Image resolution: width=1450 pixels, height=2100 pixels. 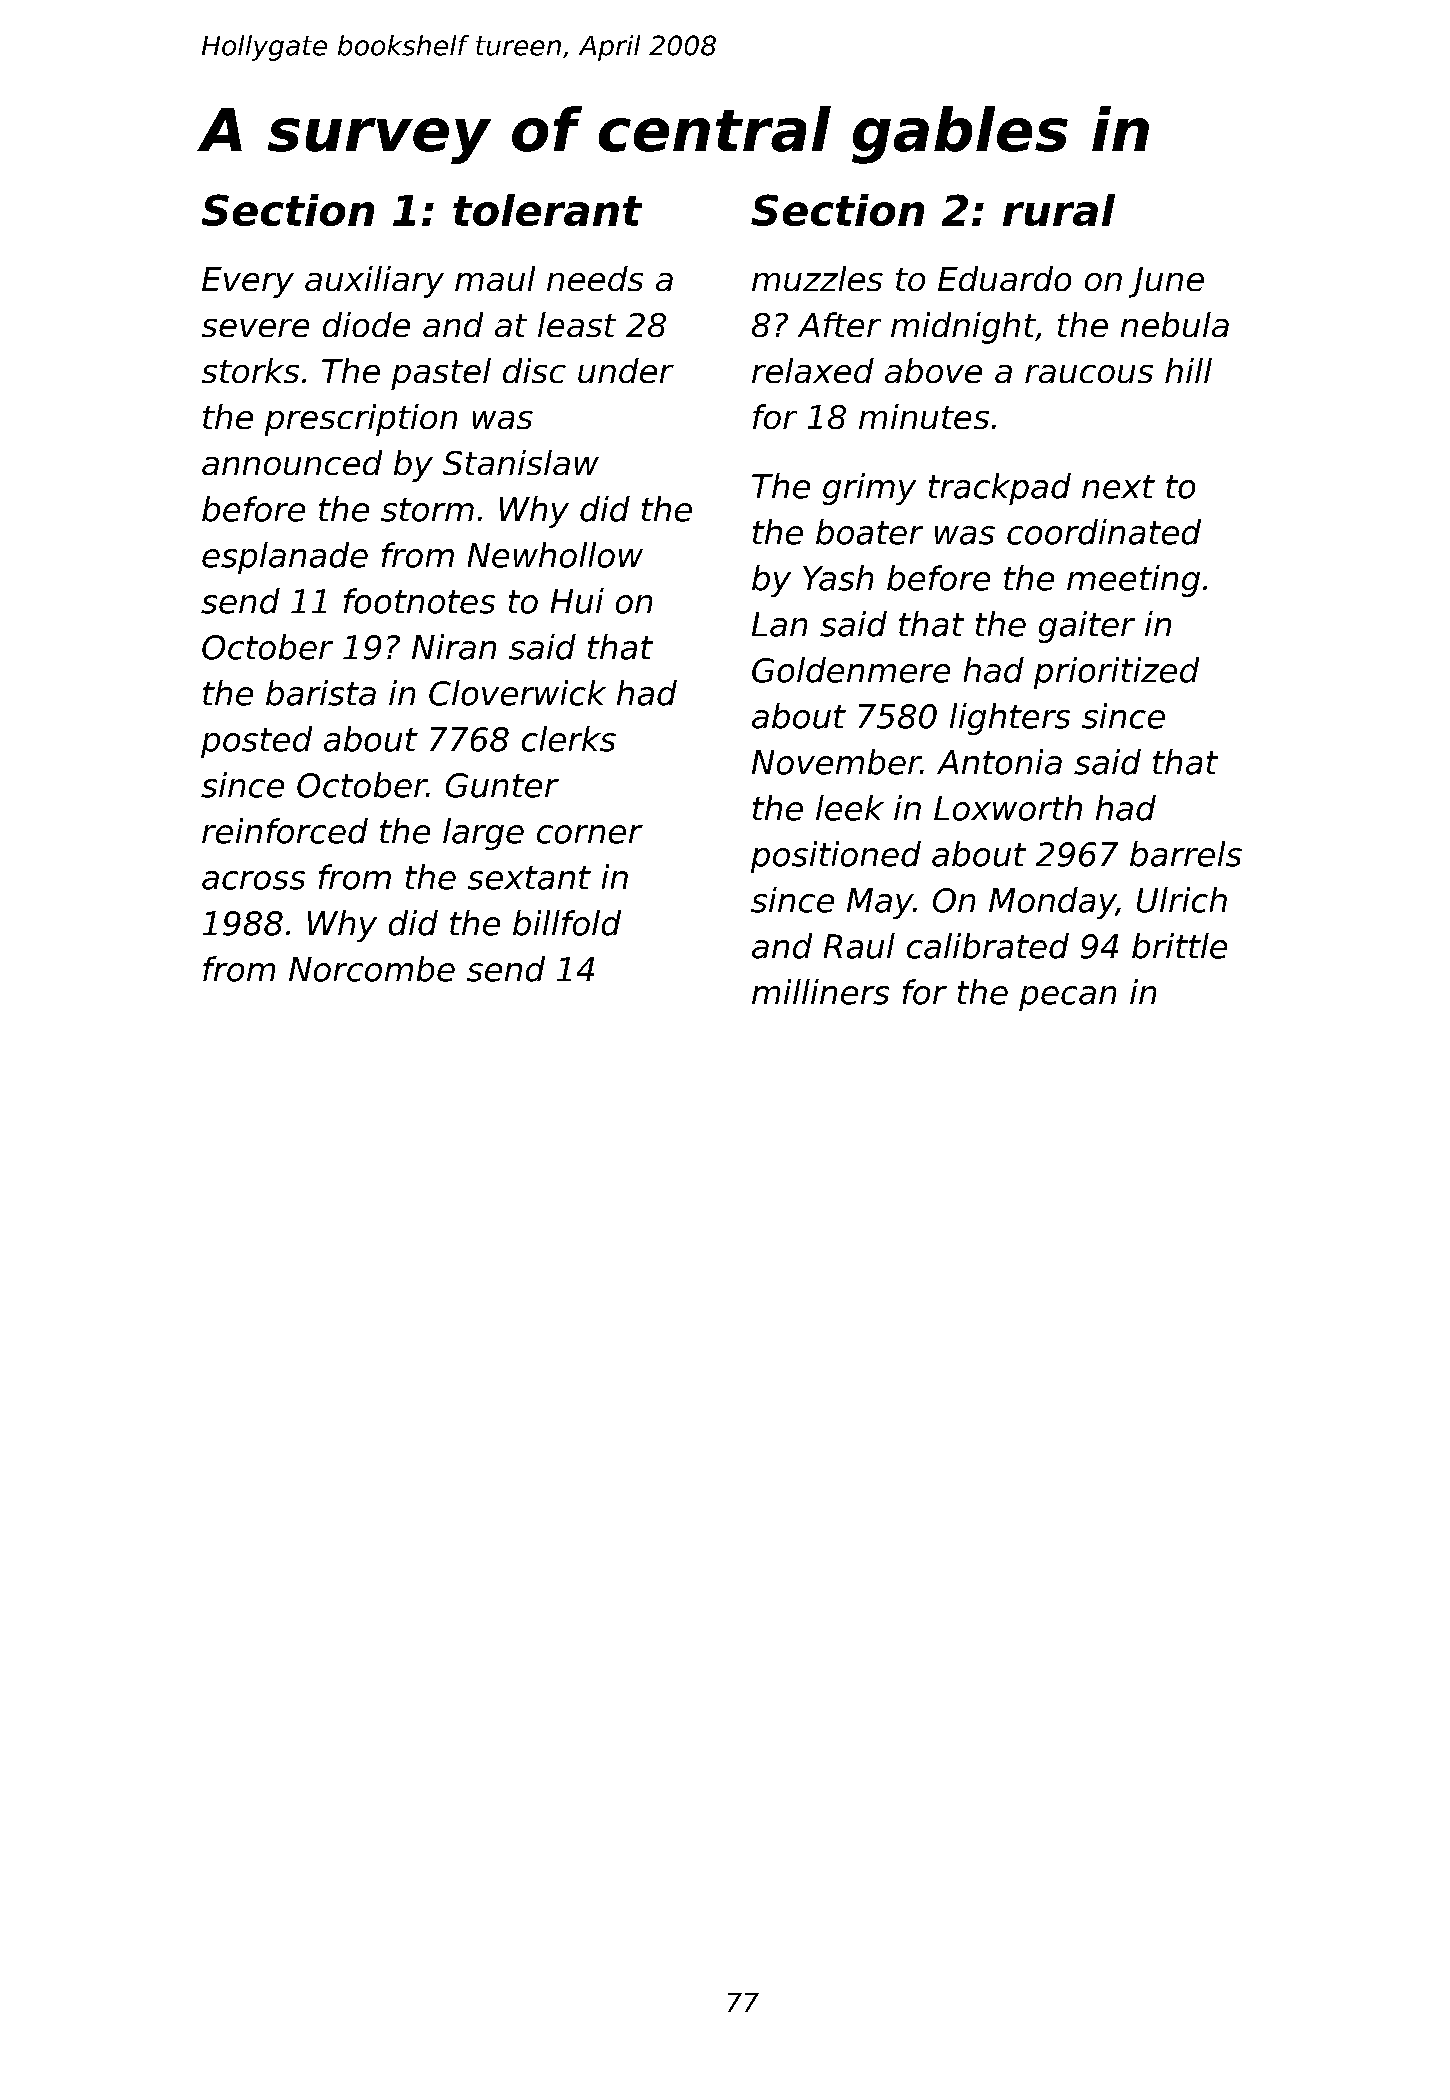 I want to click on corner, so click(x=590, y=834).
